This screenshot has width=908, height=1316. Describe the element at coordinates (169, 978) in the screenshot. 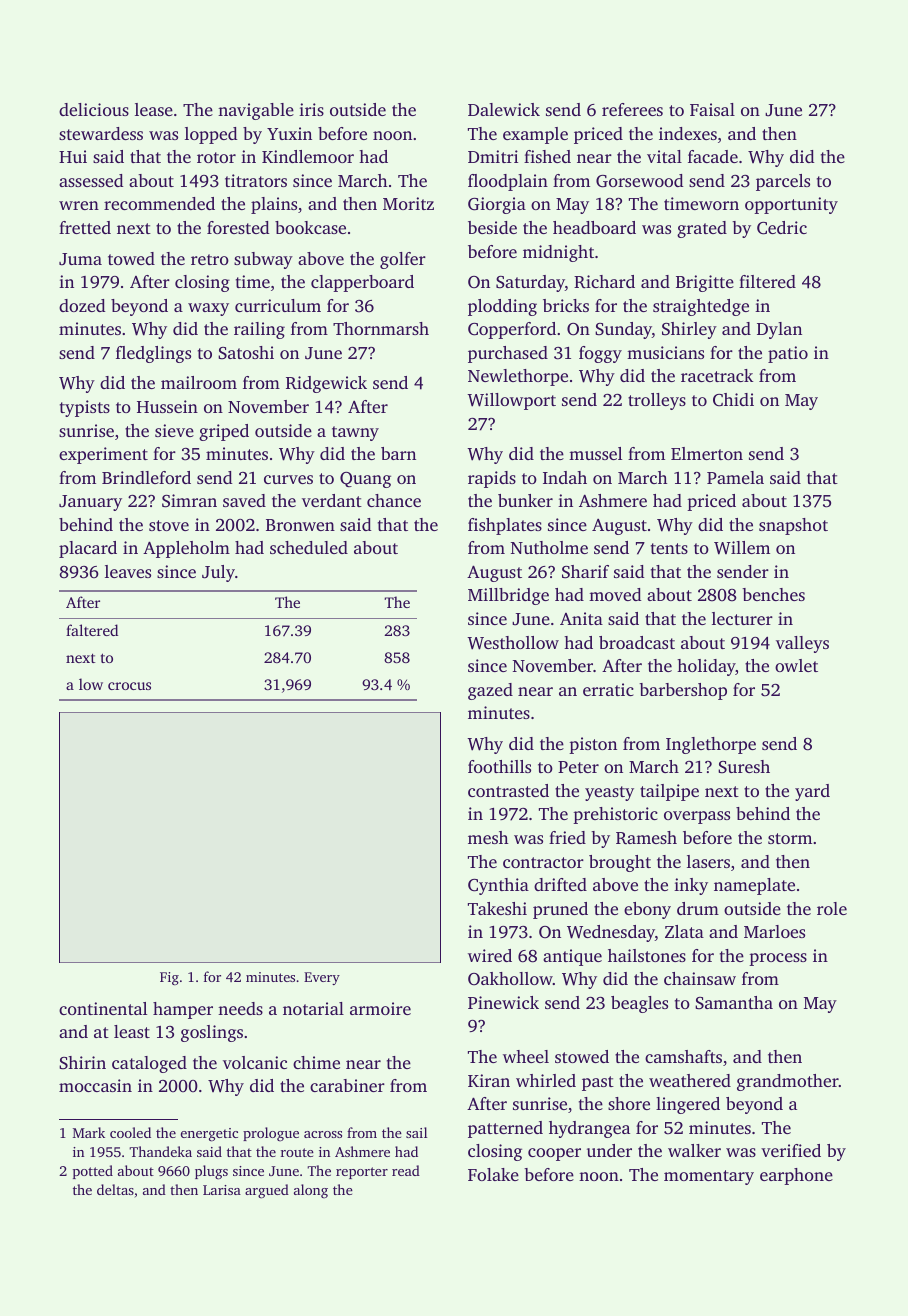

I see `Fig` at that location.
